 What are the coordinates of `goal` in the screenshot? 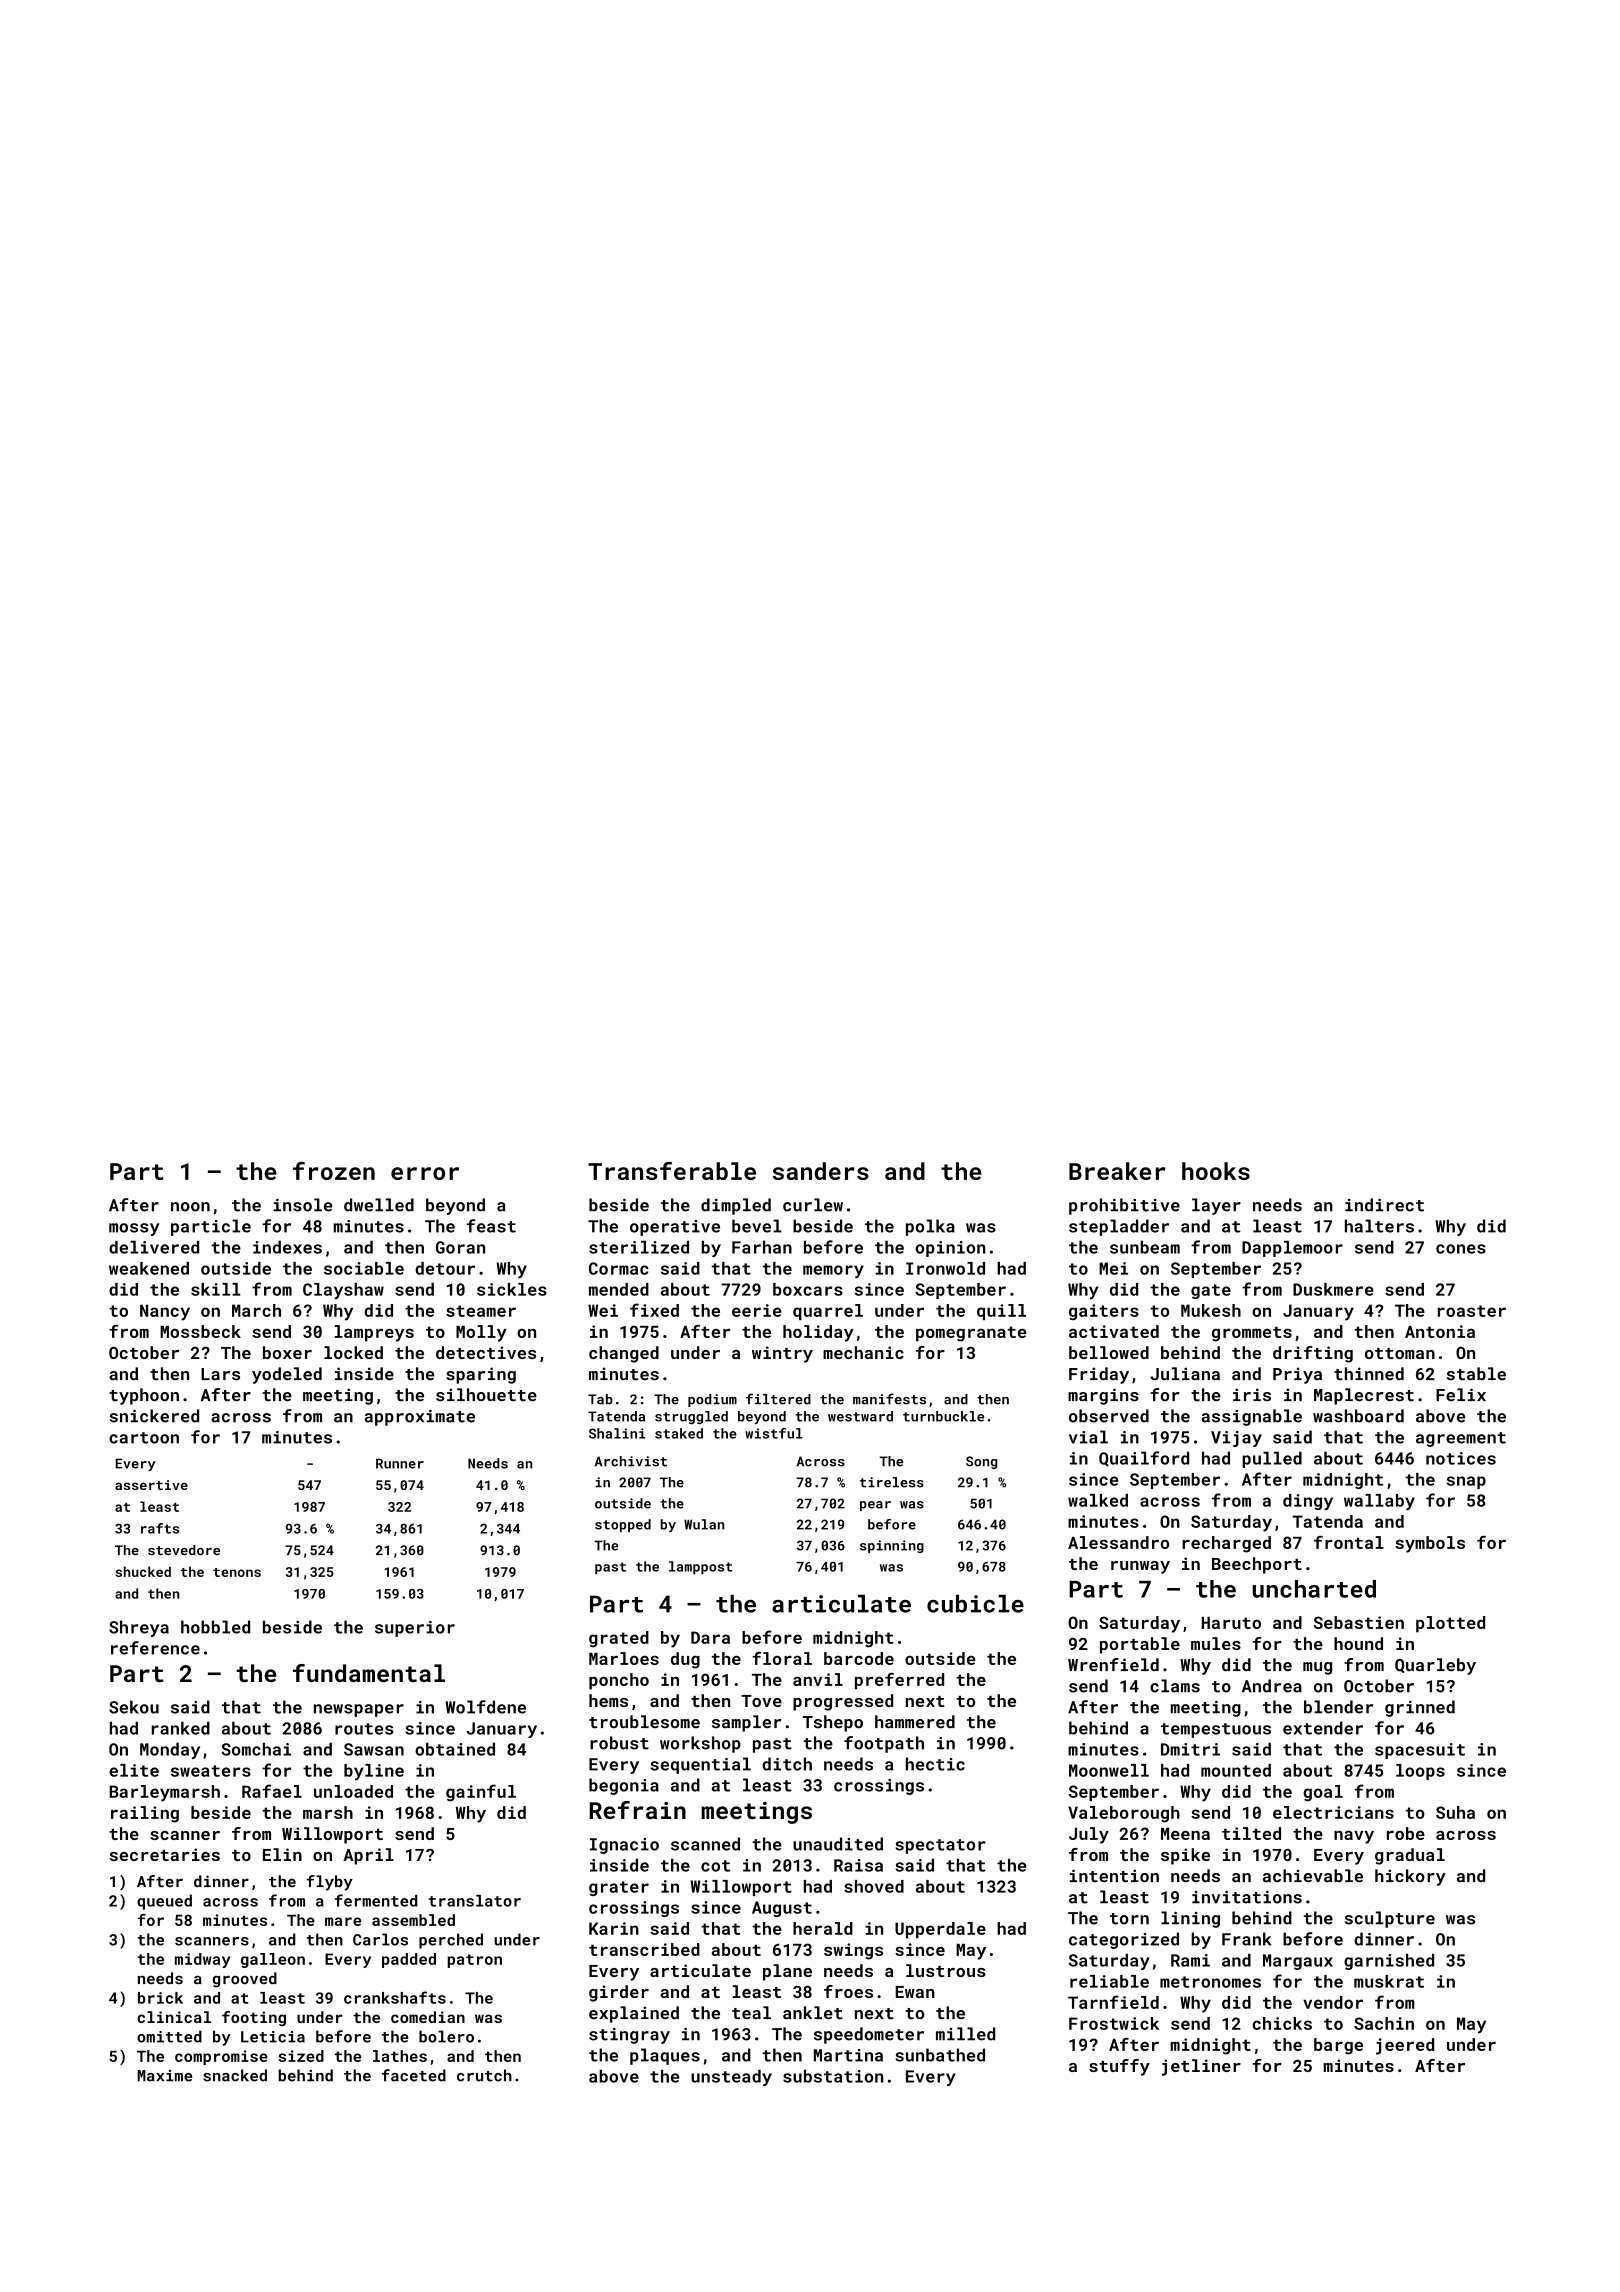 It's located at (1323, 1793).
